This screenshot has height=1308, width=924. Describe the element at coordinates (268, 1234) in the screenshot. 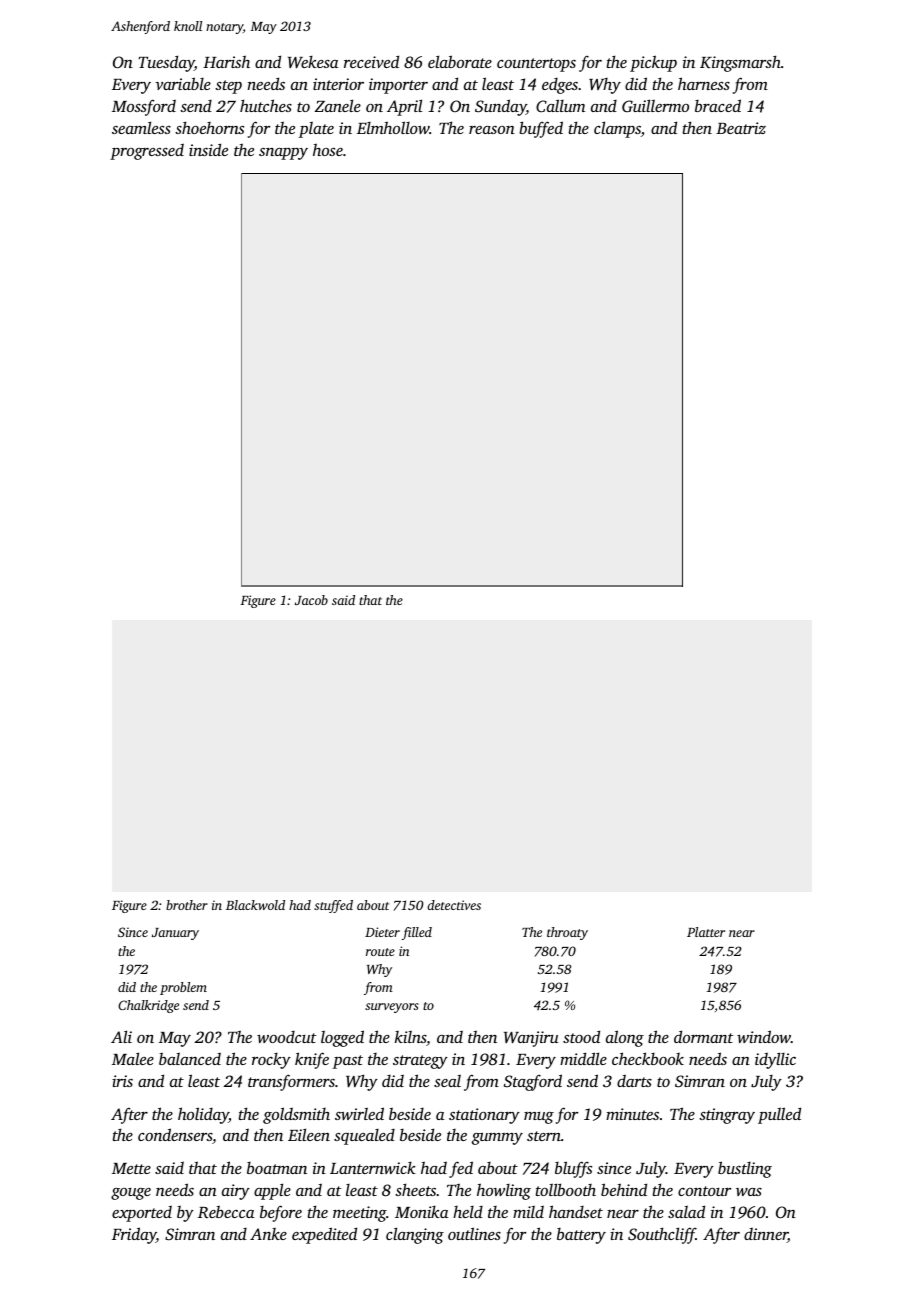

I see `Anke` at that location.
